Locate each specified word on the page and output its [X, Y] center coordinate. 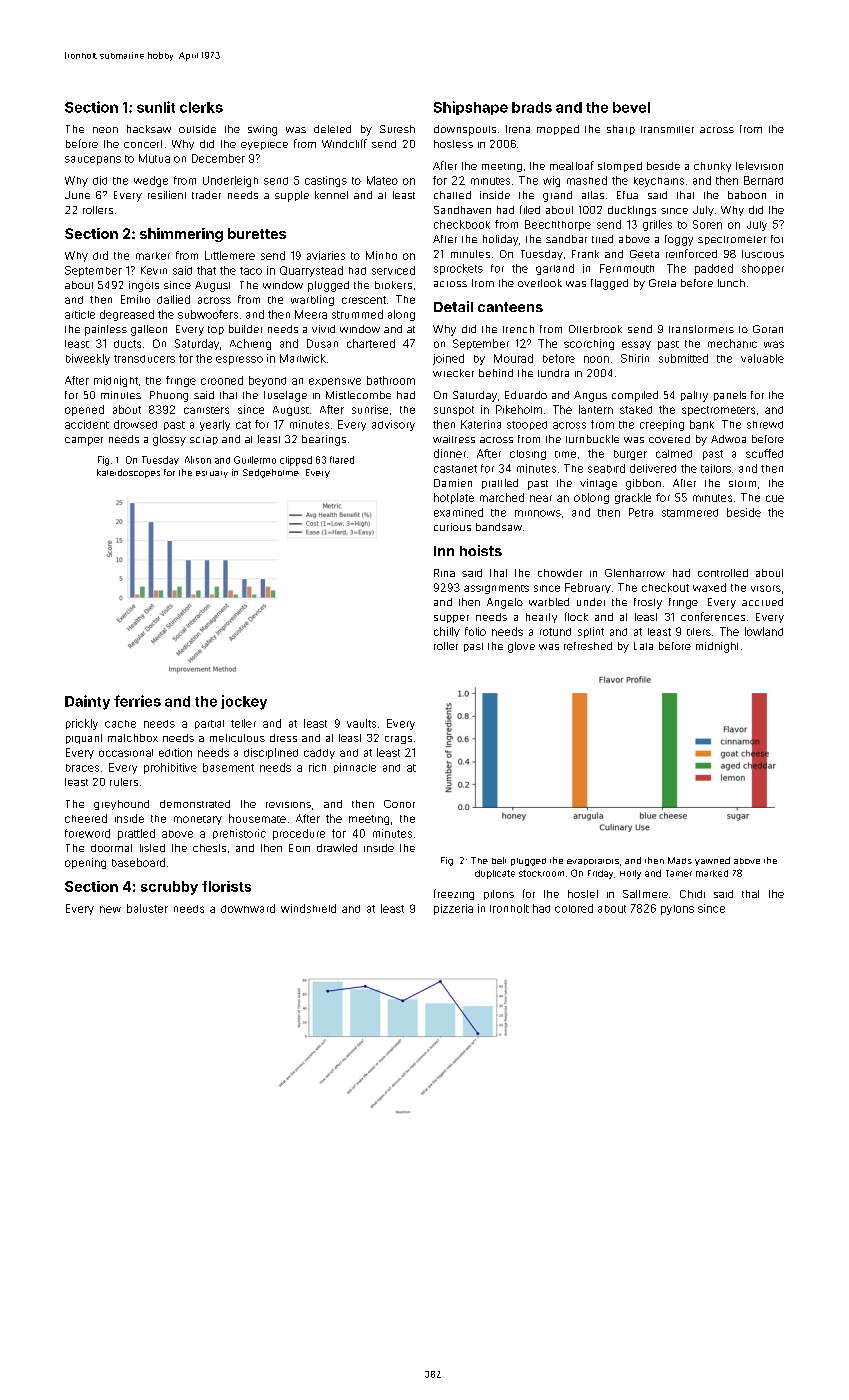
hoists [481, 550]
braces [82, 768]
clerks [201, 107]
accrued [762, 602]
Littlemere [230, 255]
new [110, 909]
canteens [510, 307]
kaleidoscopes [128, 473]
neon [105, 130]
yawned [712, 861]
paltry [694, 396]
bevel [631, 107]
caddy [319, 754]
